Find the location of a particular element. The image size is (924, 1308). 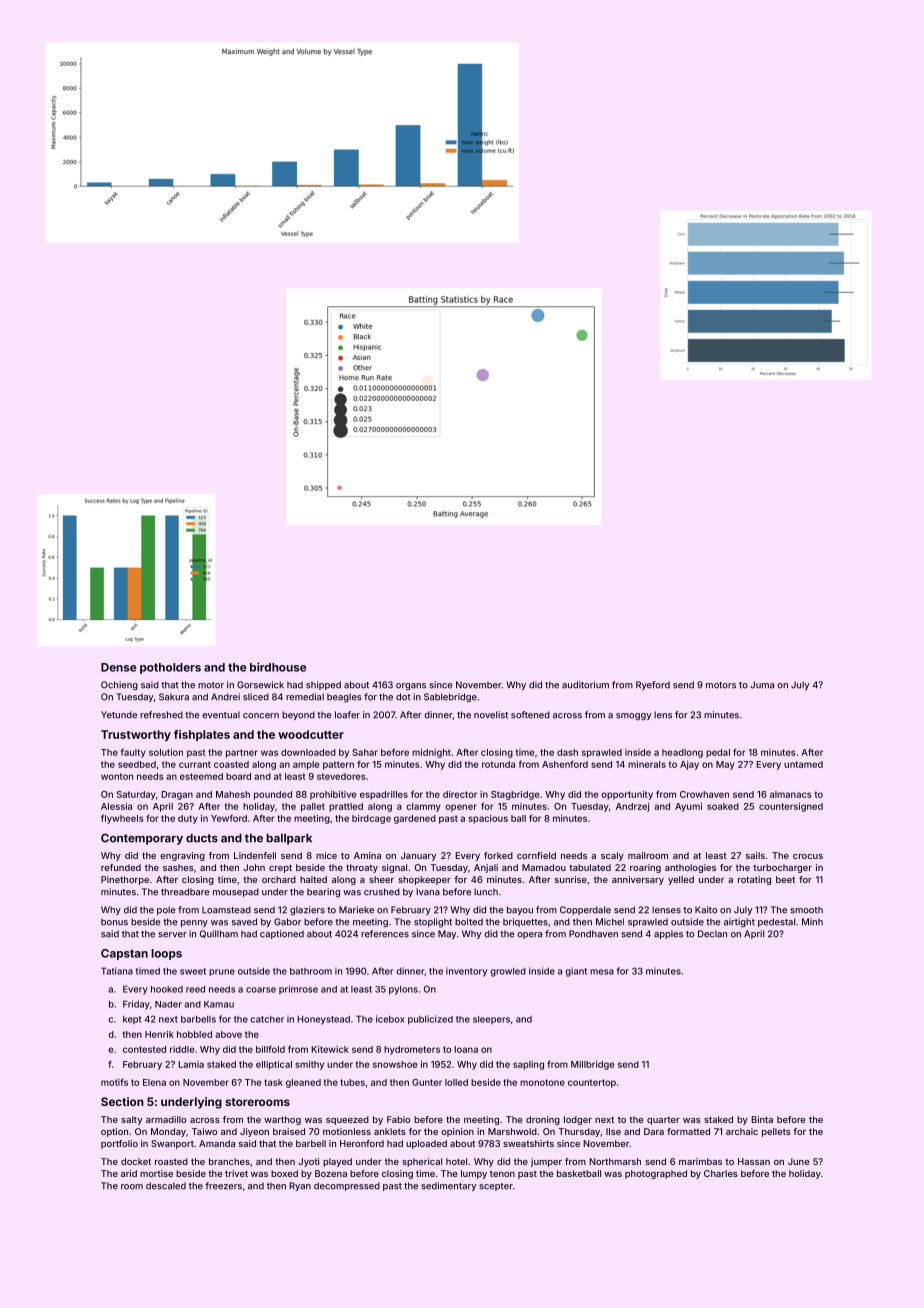

duty is located at coordinates (188, 819).
